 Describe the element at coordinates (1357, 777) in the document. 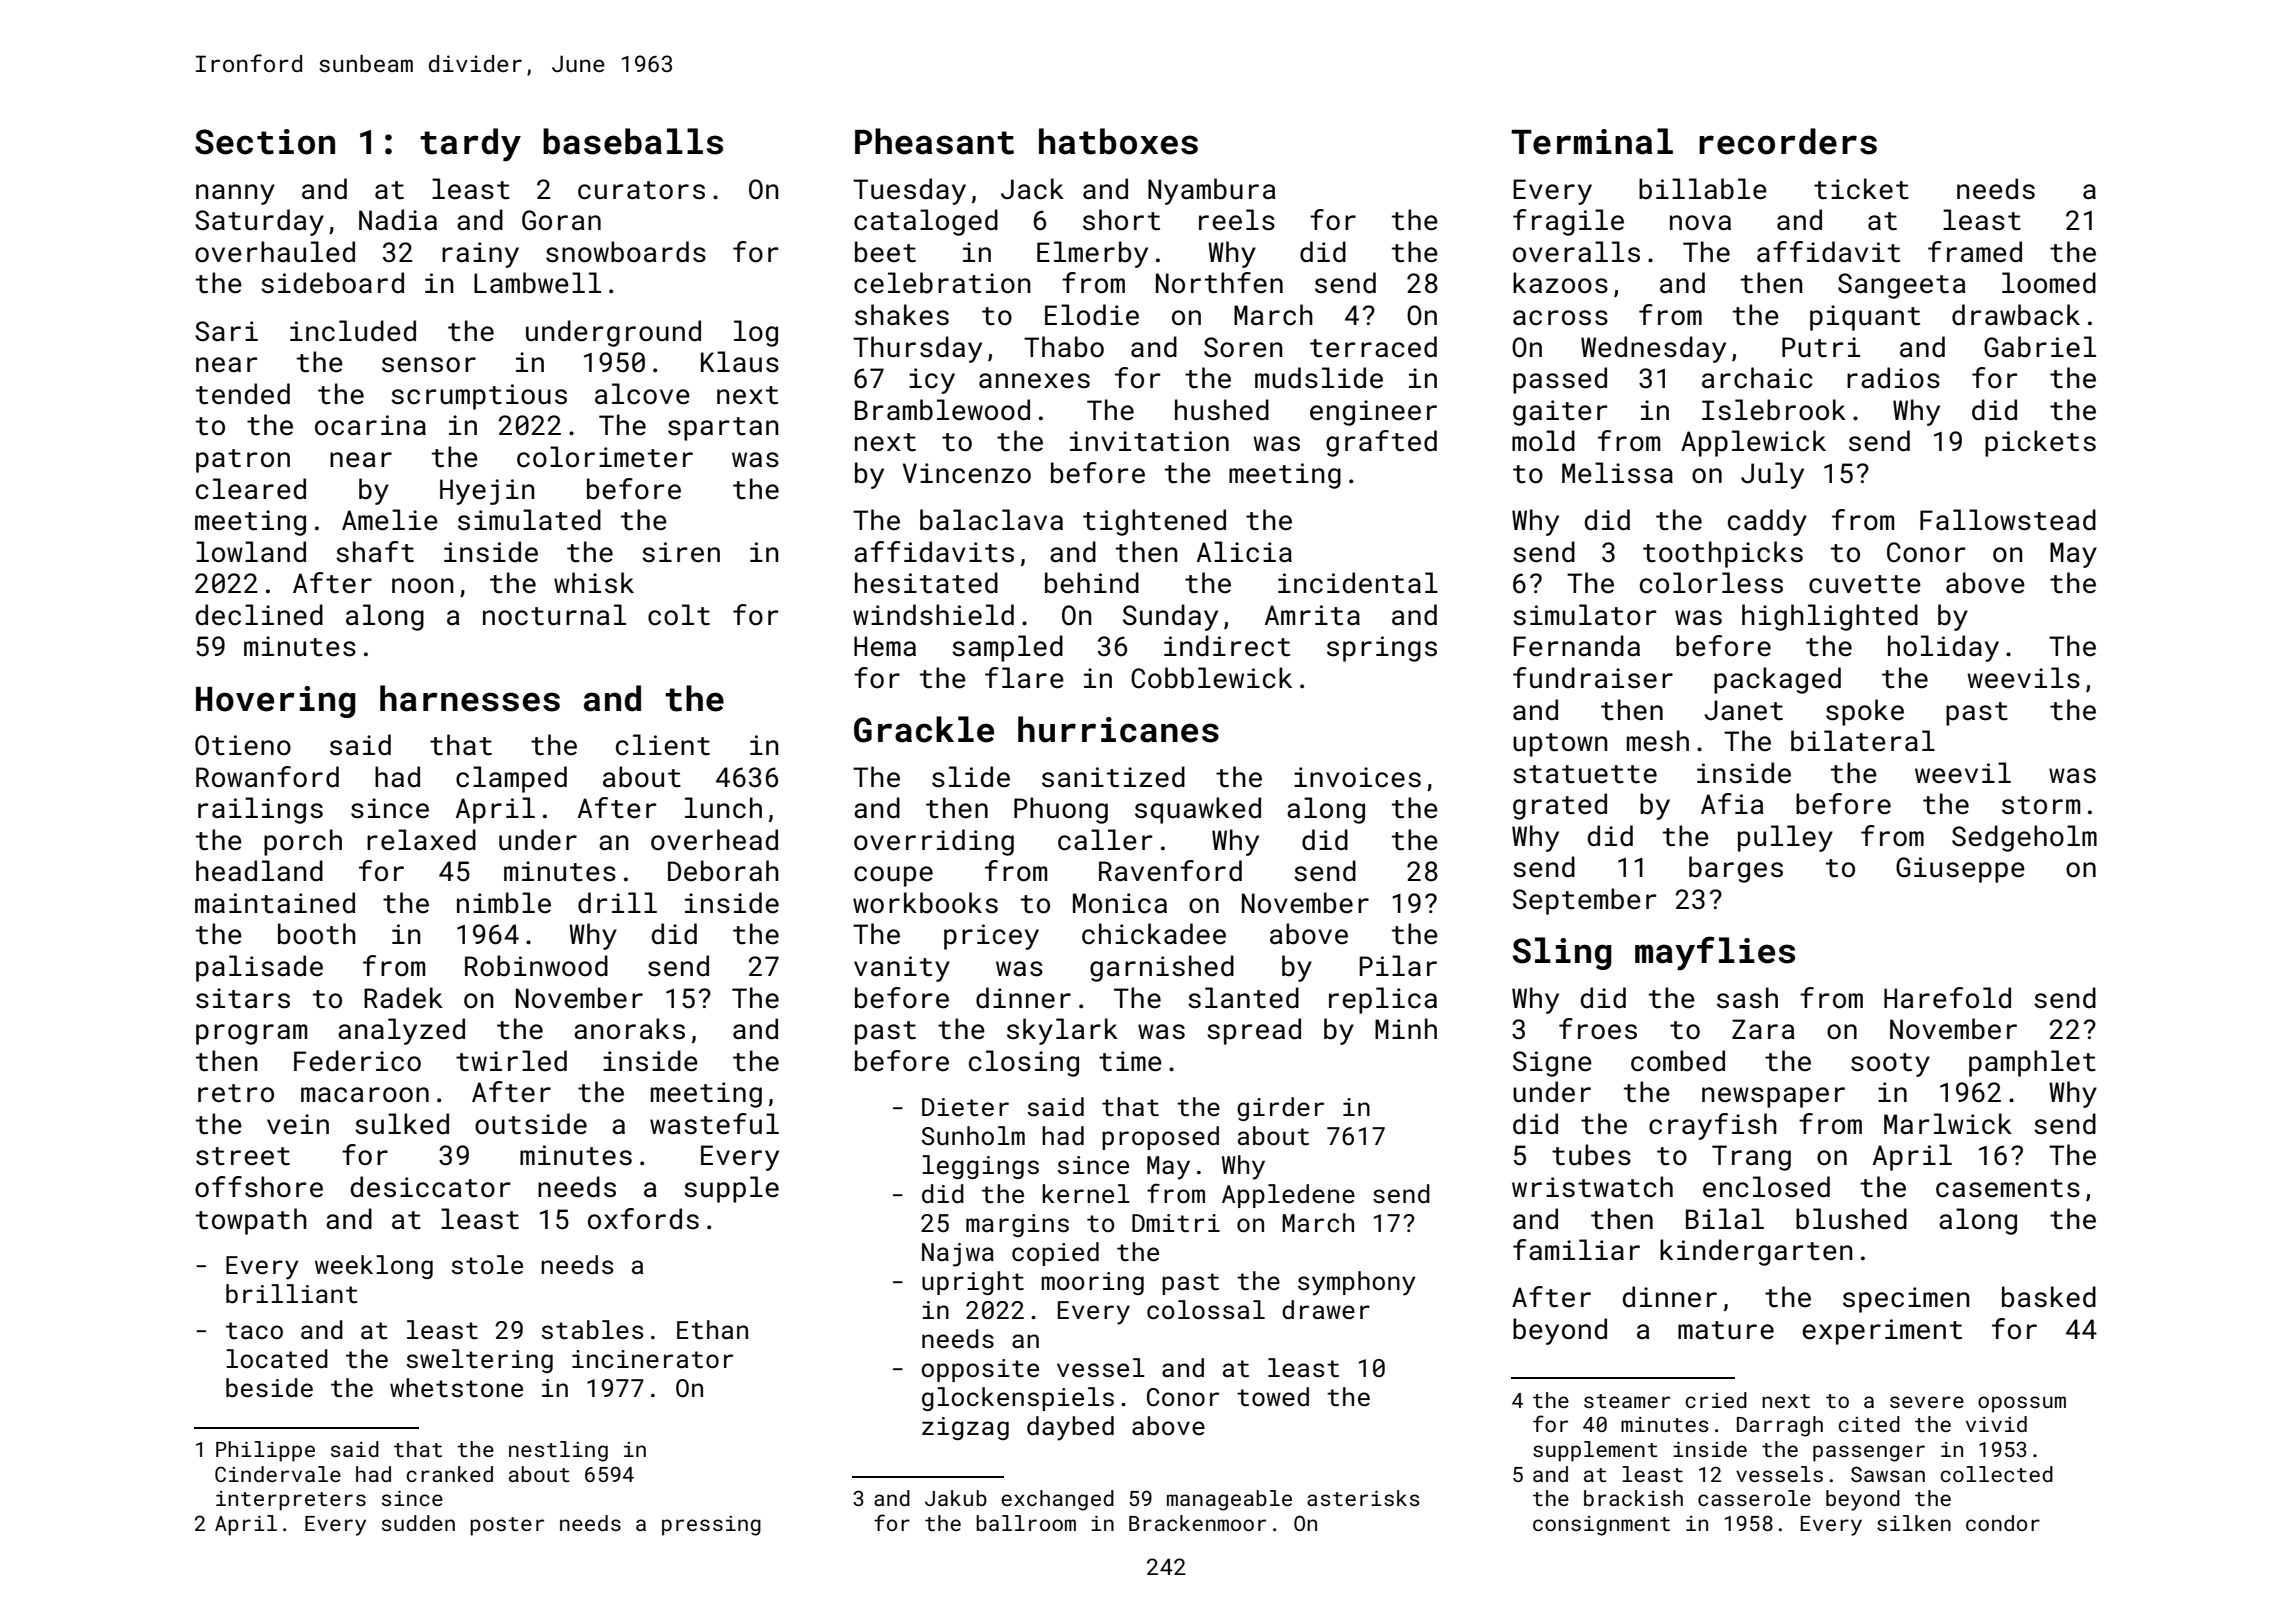

I see `invoices` at that location.
